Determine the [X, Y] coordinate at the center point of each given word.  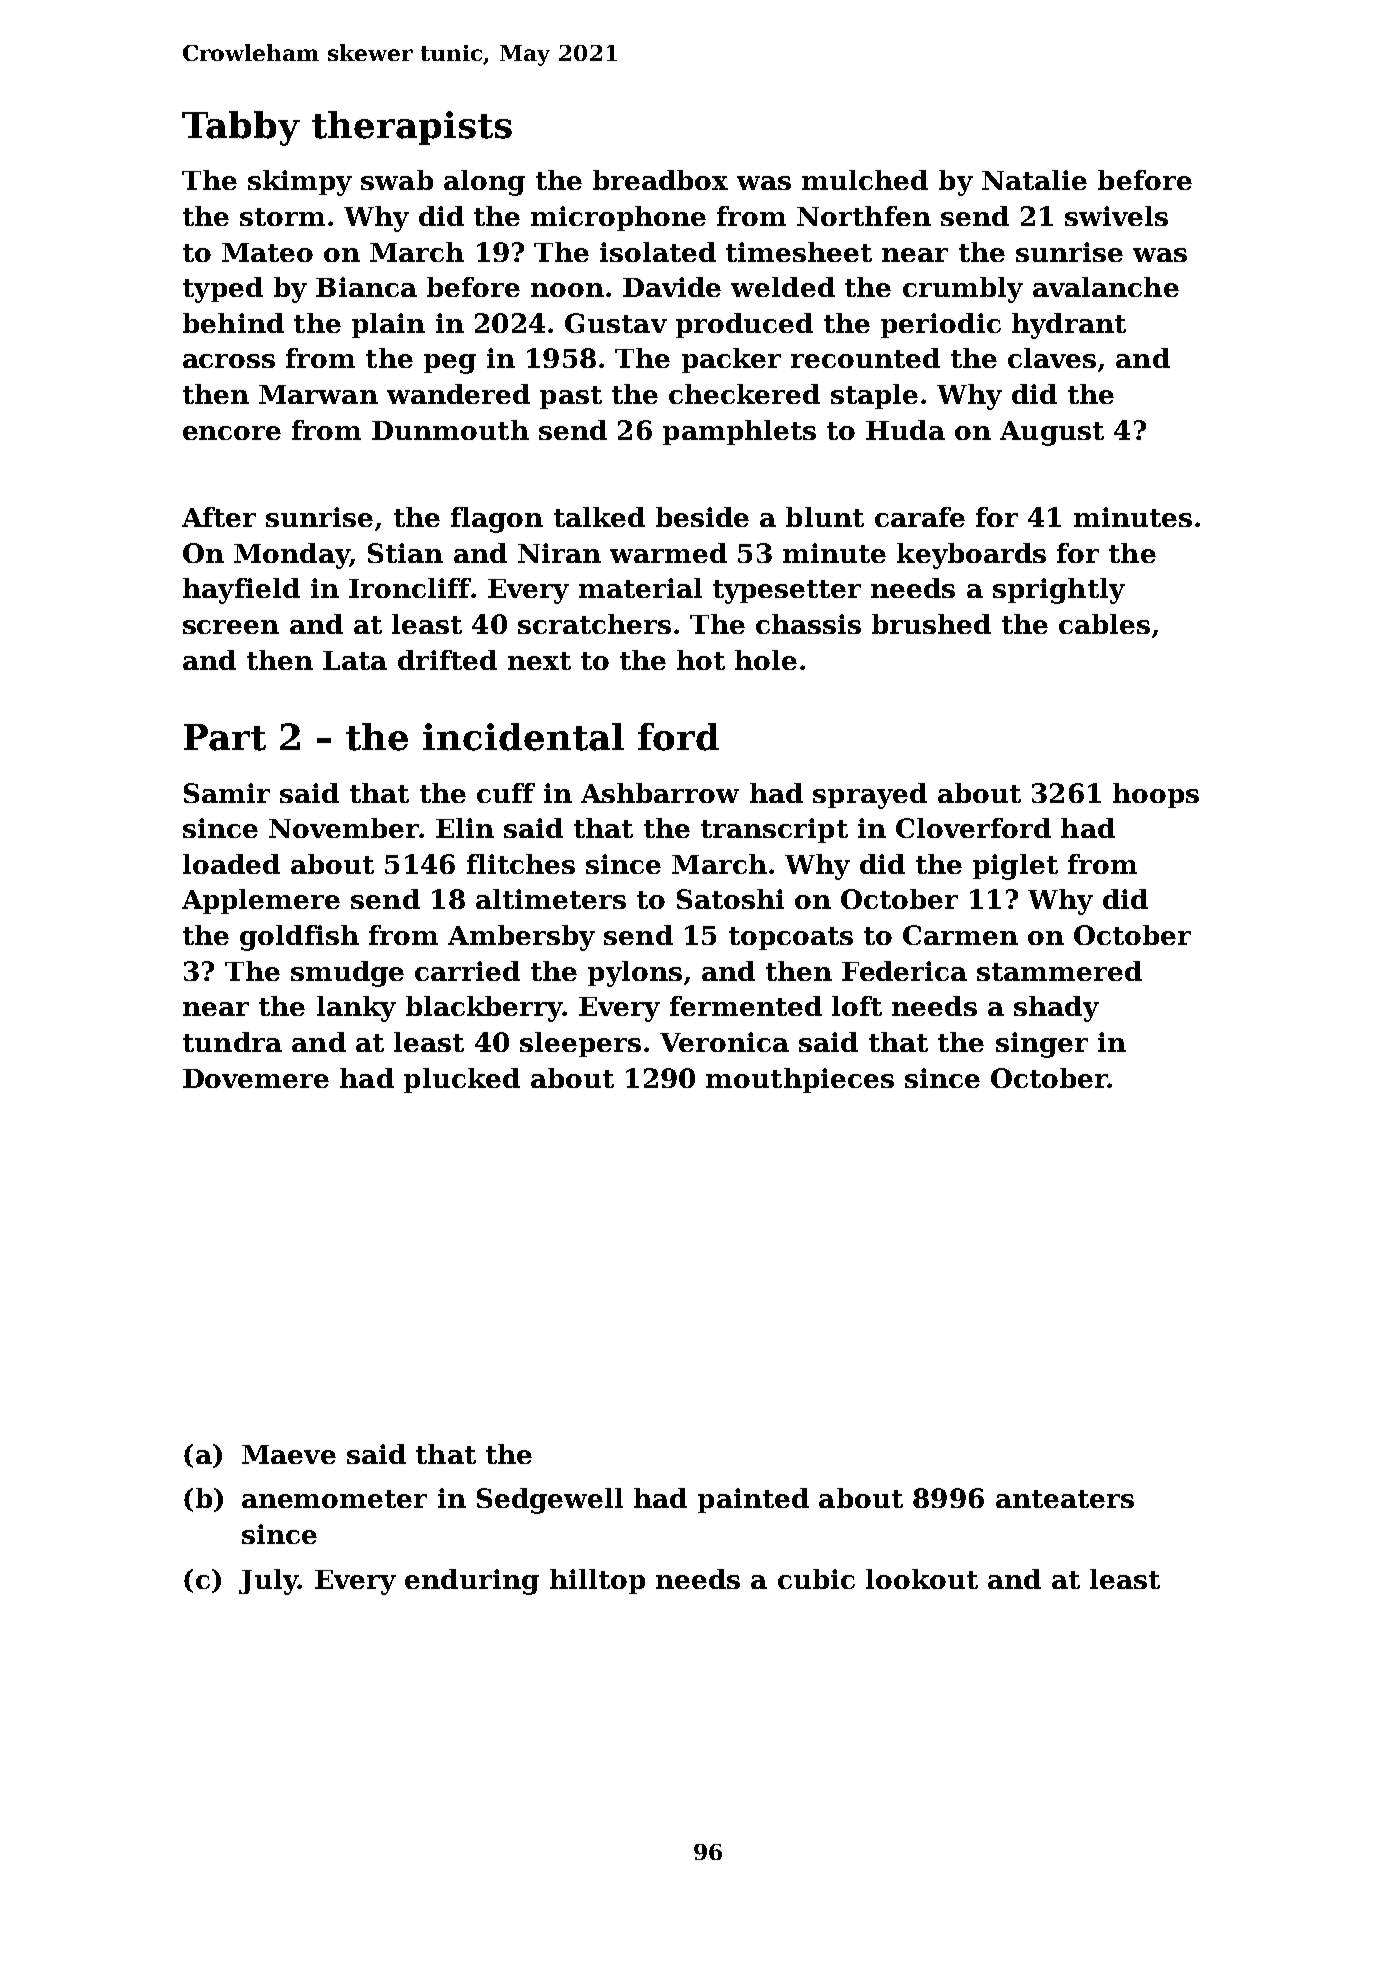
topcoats [791, 938]
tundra [232, 1042]
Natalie [1034, 180]
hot [701, 660]
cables [1104, 624]
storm [282, 217]
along [484, 183]
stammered [1059, 971]
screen [231, 627]
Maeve [289, 1454]
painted [753, 1500]
